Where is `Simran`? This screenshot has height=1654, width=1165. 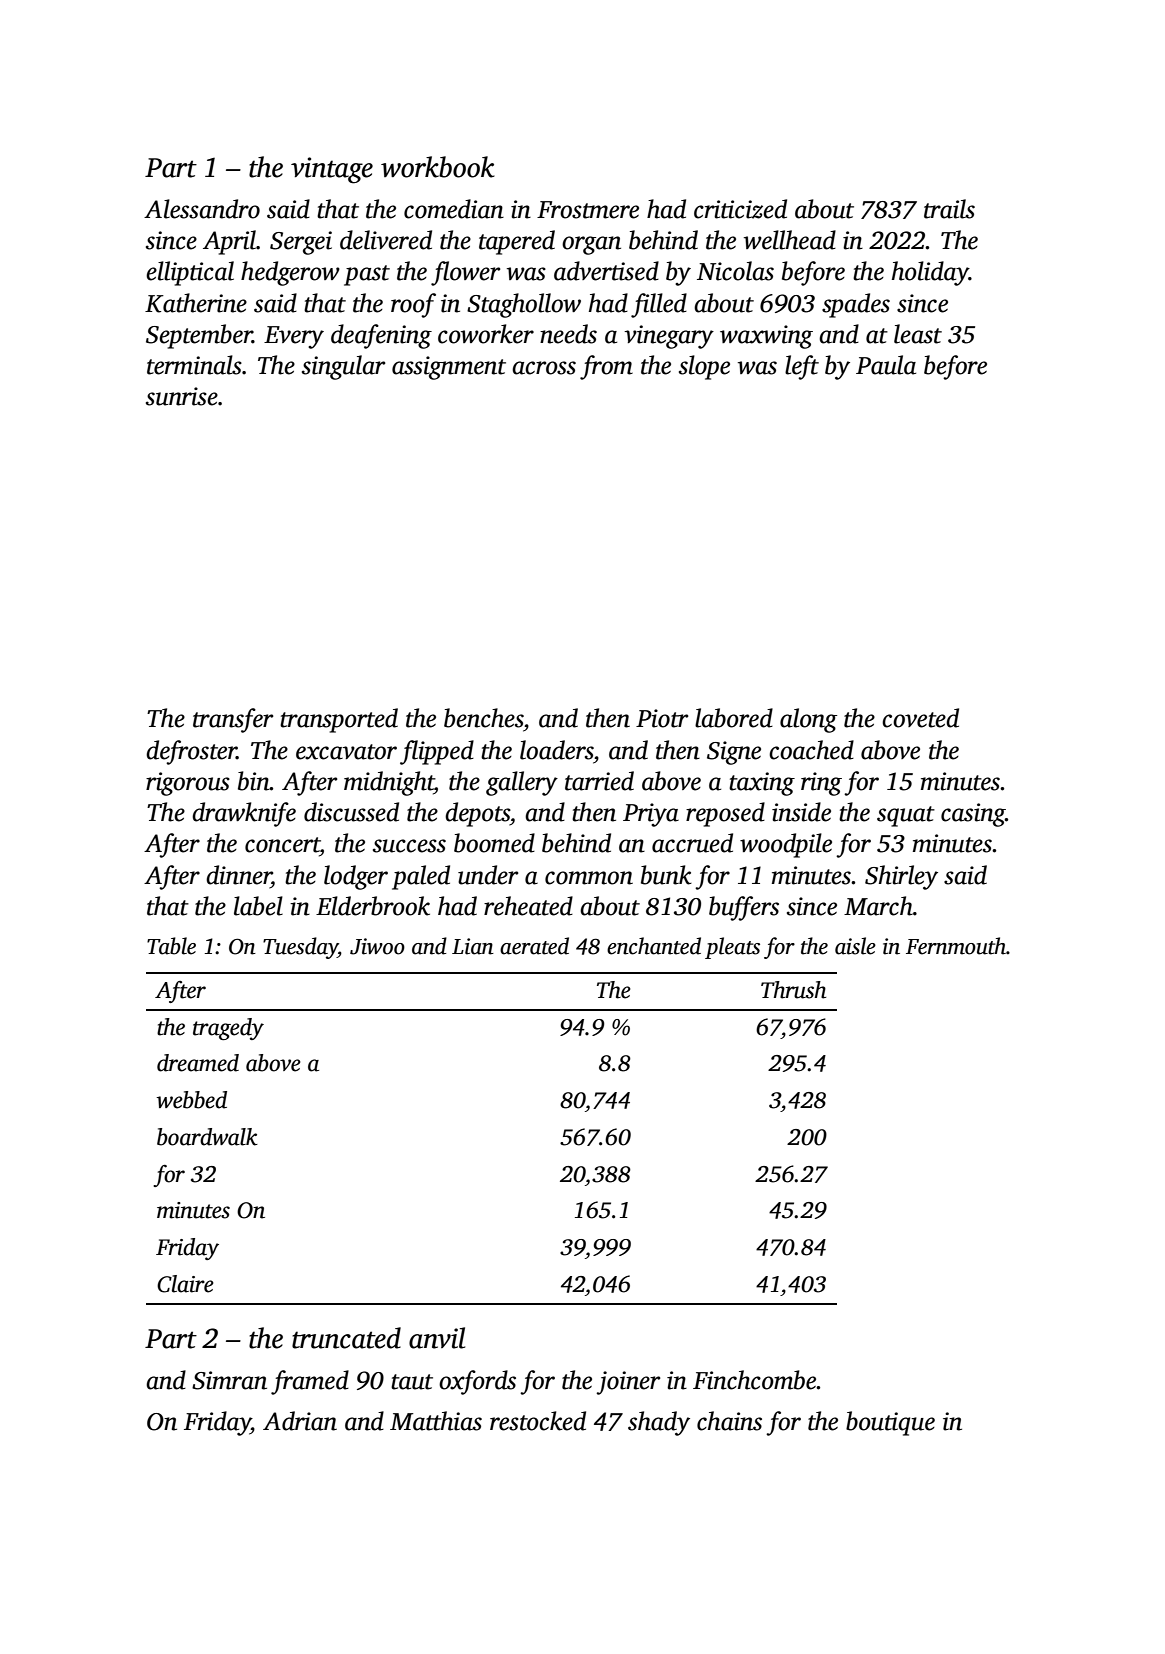
Simran is located at coordinates (229, 1380).
